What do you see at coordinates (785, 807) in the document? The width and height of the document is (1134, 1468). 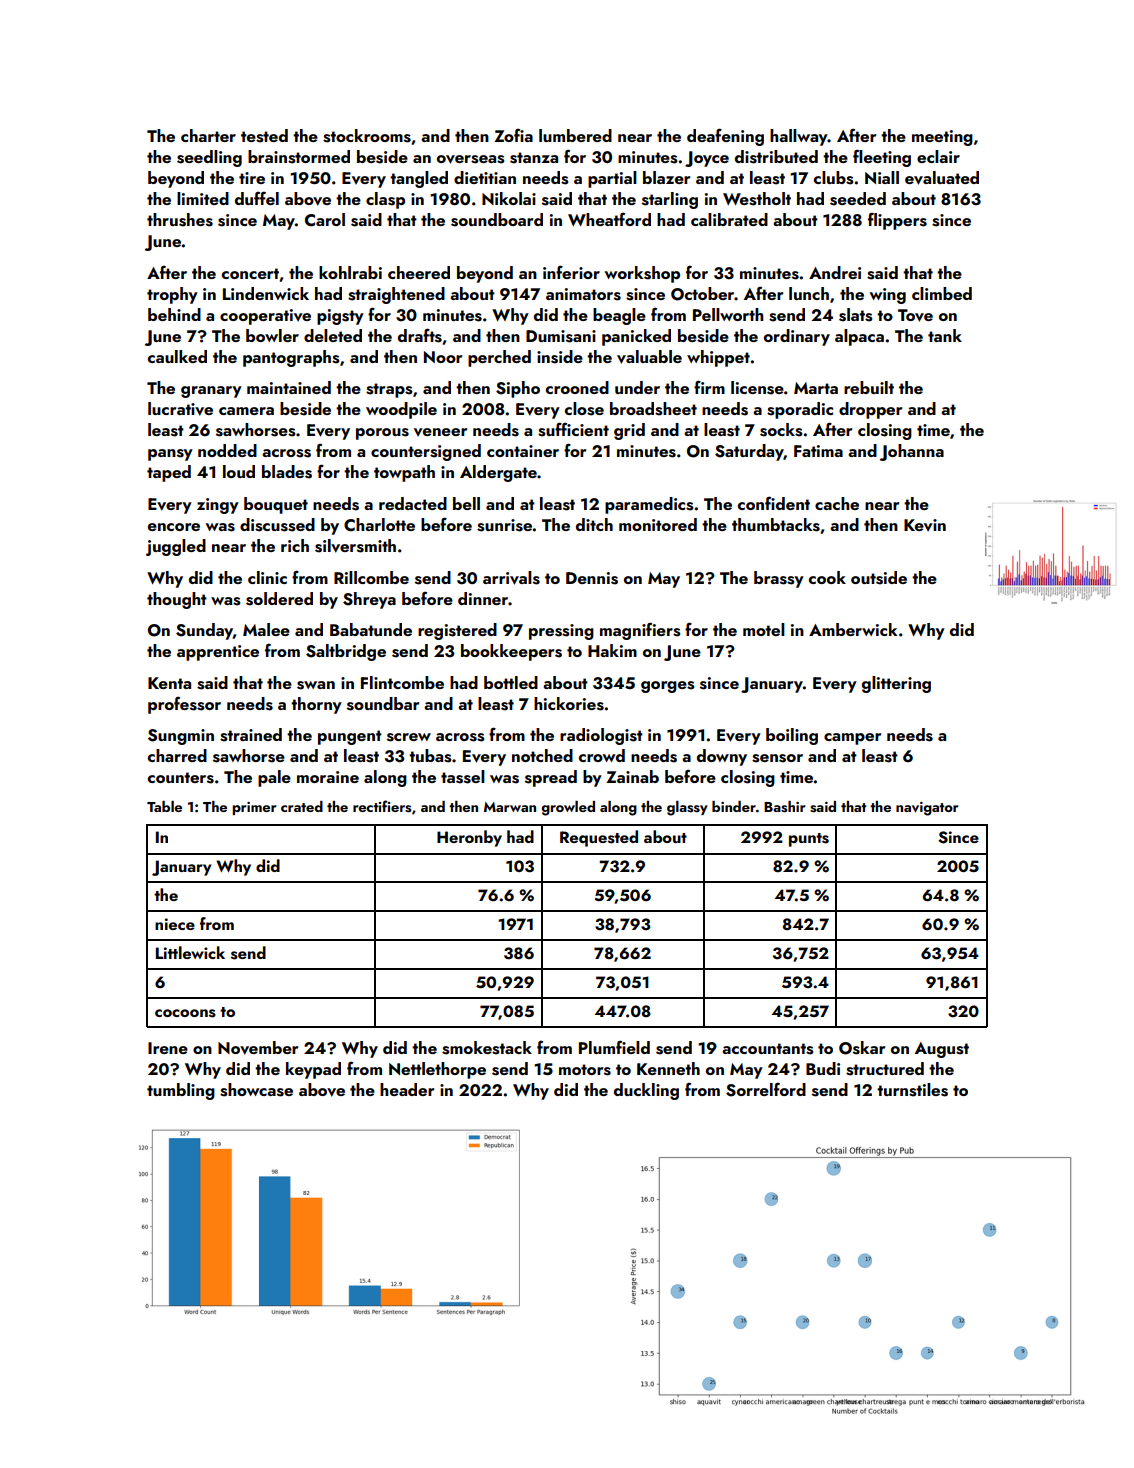 I see `Bashir` at bounding box center [785, 807].
